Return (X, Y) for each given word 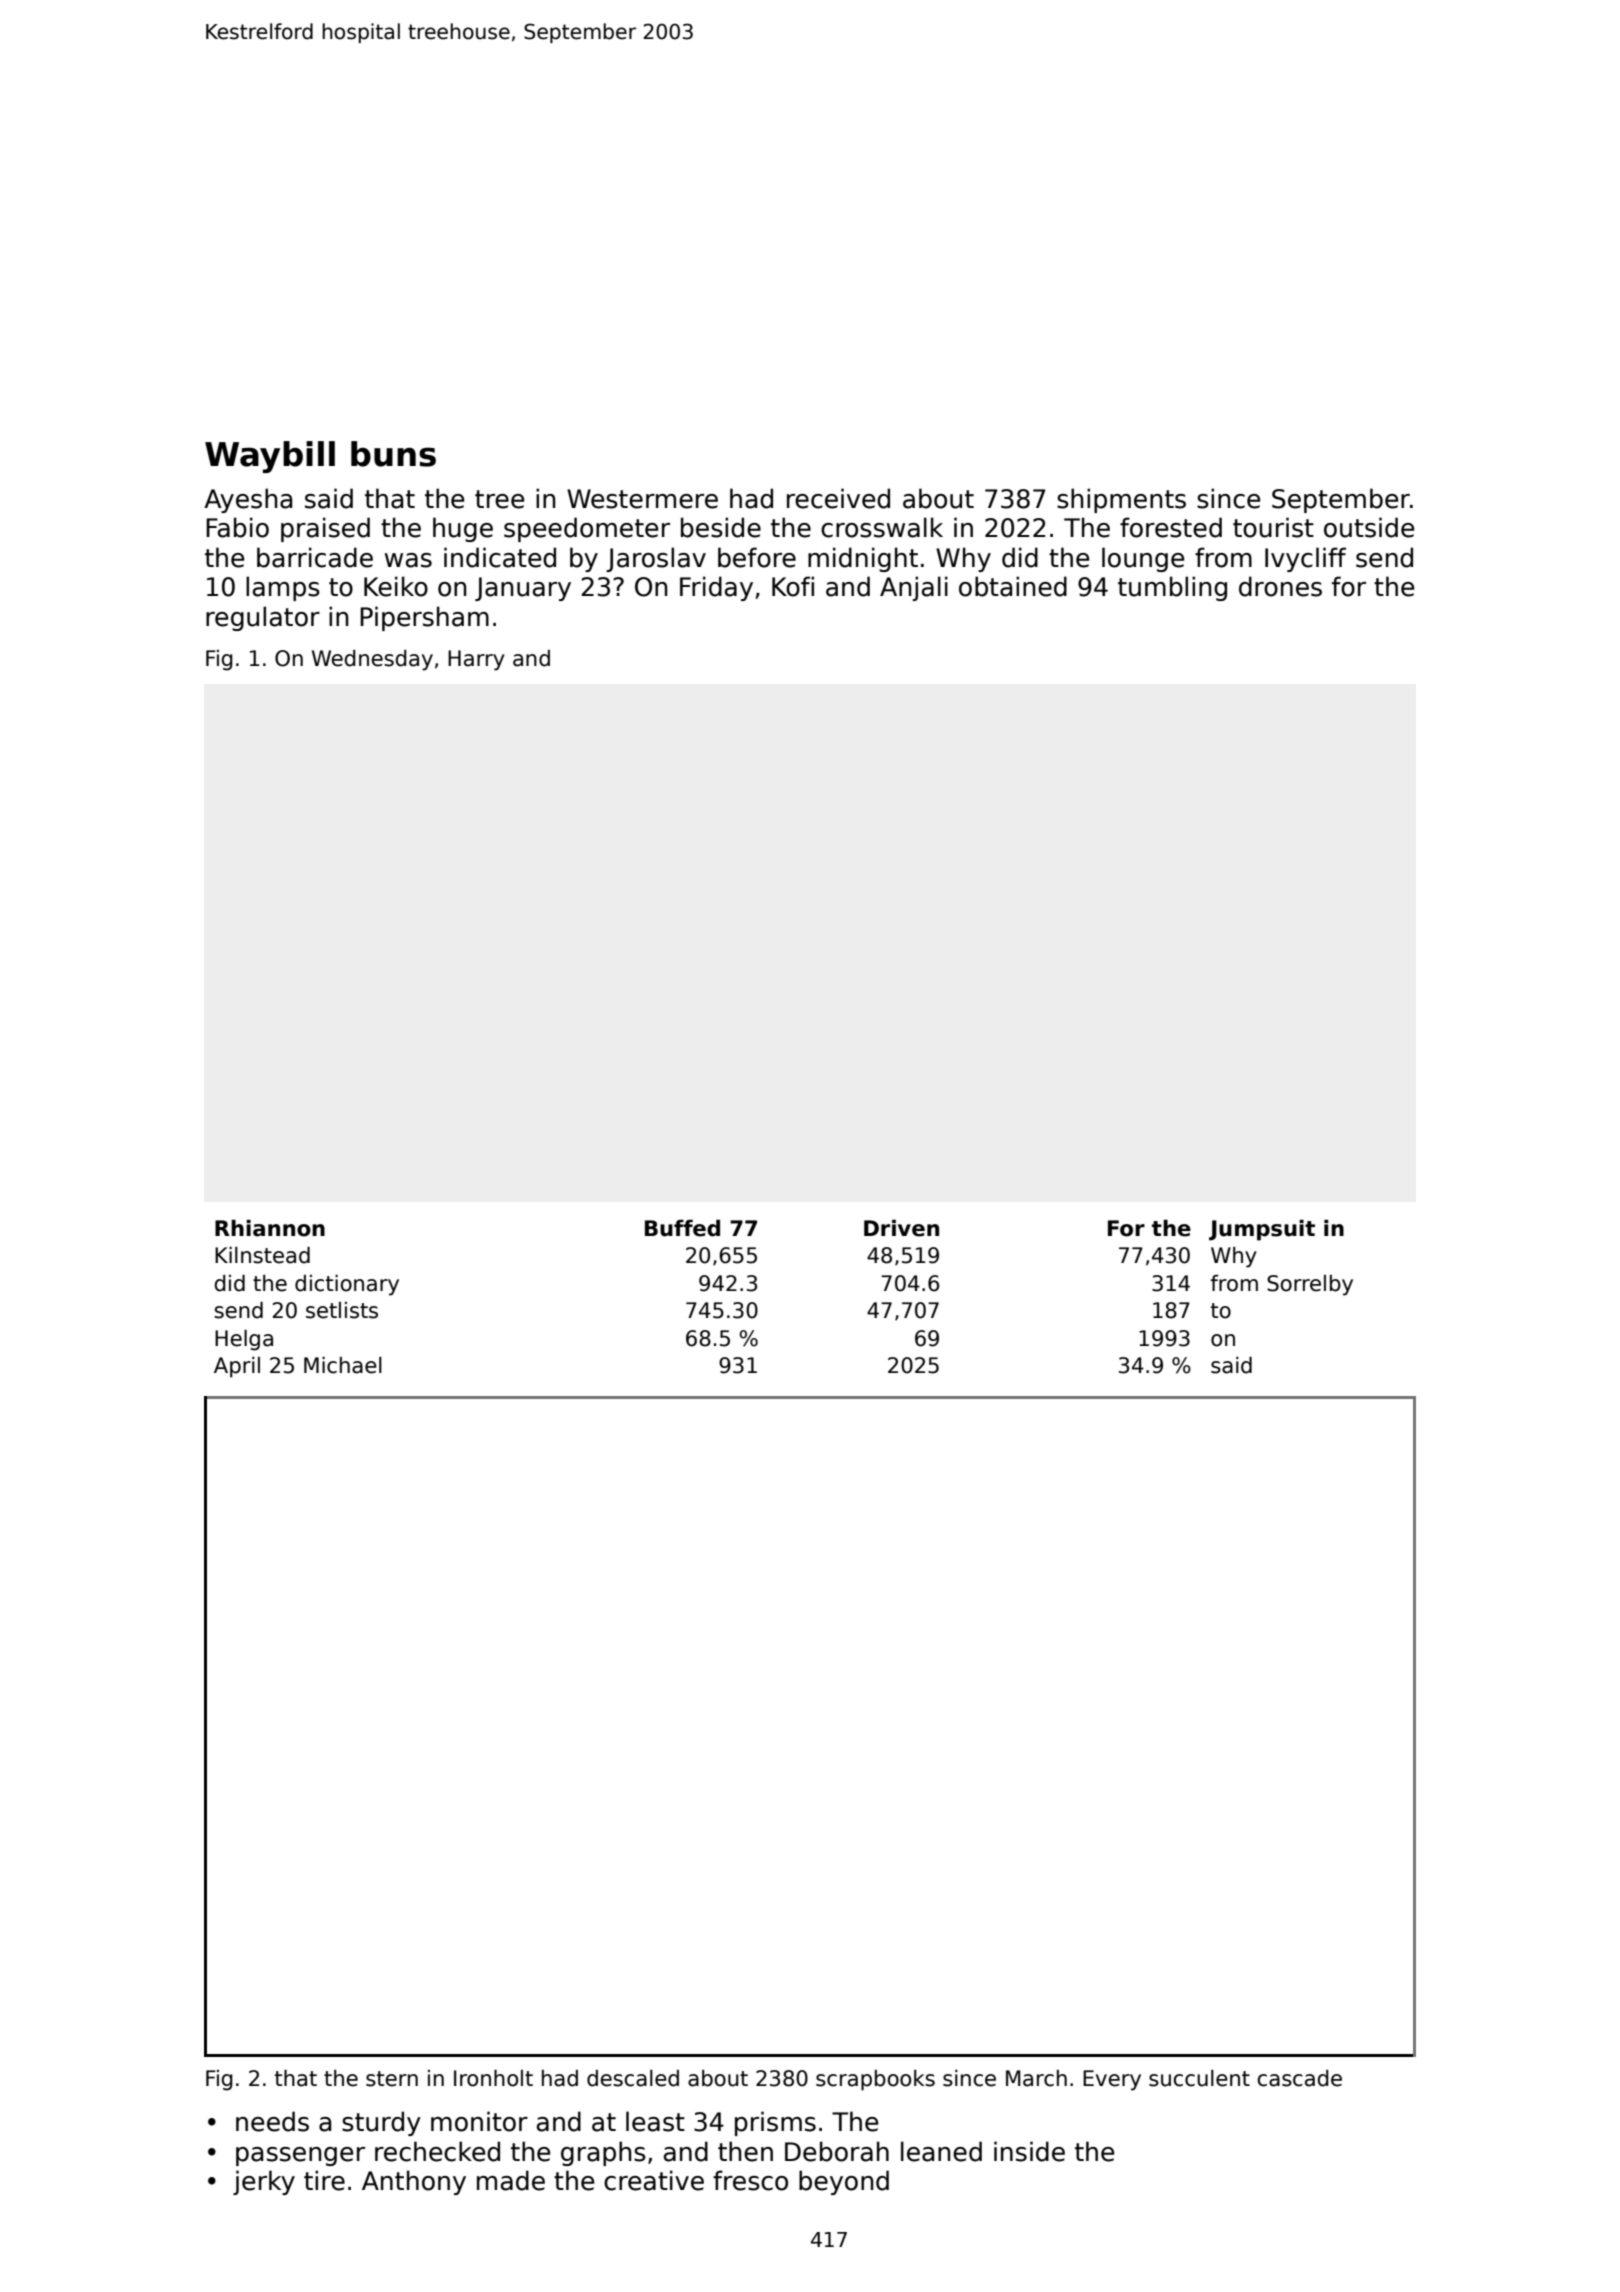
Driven (901, 1228)
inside (1029, 2151)
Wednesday (372, 660)
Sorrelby (1310, 1285)
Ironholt (493, 2078)
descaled (633, 2078)
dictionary (347, 1285)
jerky (264, 2182)
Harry (476, 660)
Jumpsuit (1262, 1230)
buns (393, 454)
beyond (844, 2182)
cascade (1299, 2078)
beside (721, 527)
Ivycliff (1305, 559)
